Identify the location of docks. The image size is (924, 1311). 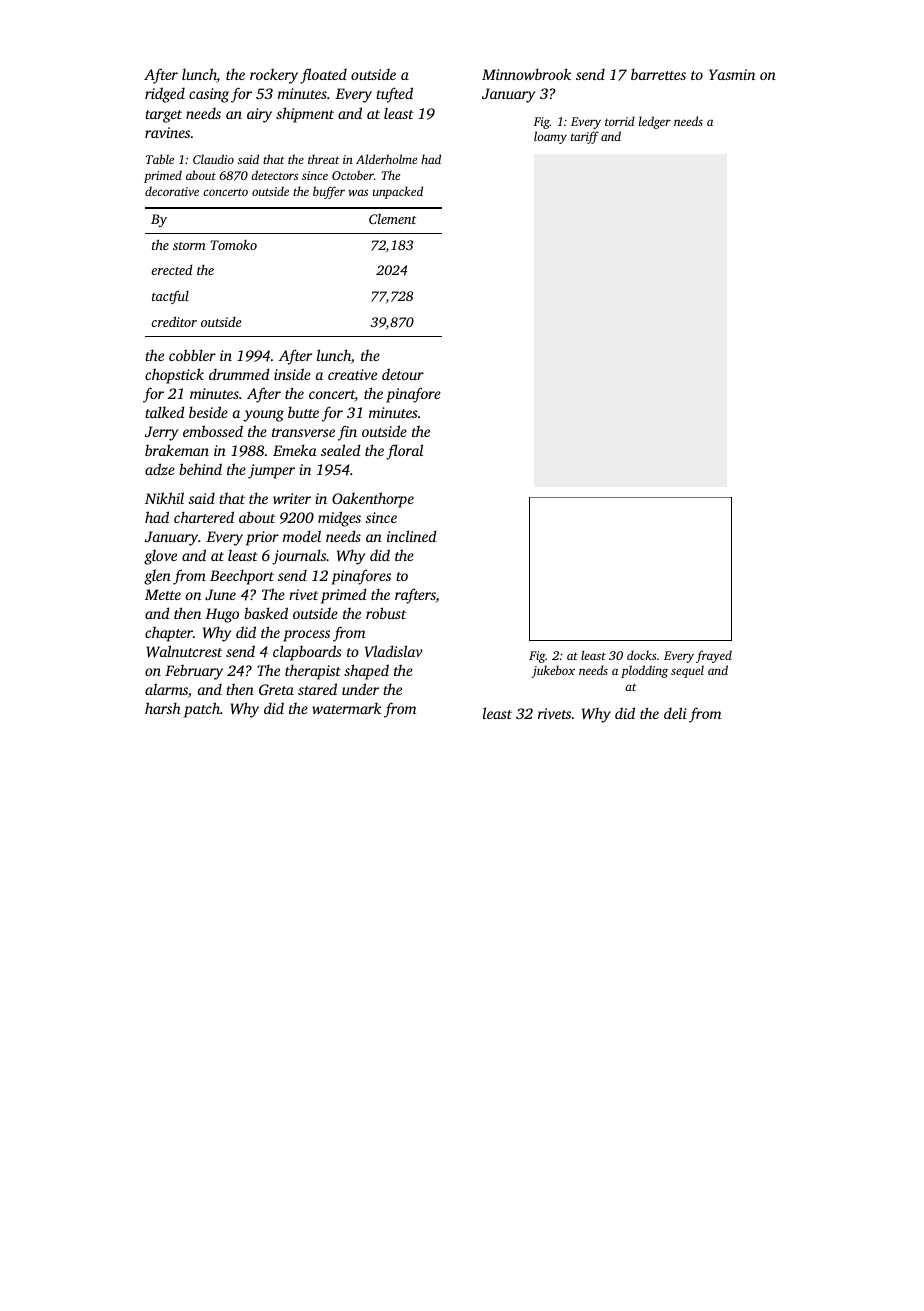
(642, 655).
